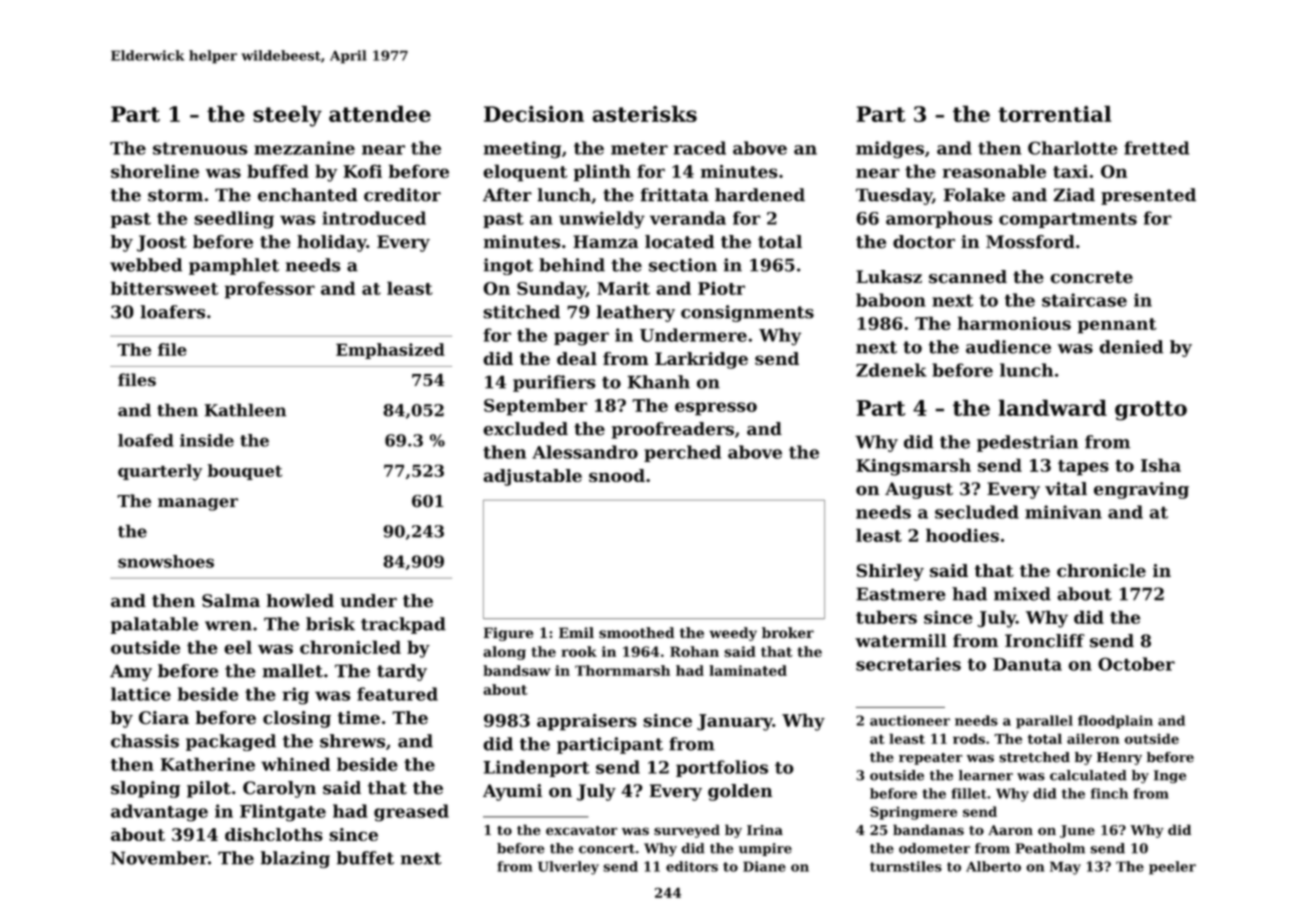 The image size is (1308, 924). I want to click on Kathleen, so click(245, 410).
